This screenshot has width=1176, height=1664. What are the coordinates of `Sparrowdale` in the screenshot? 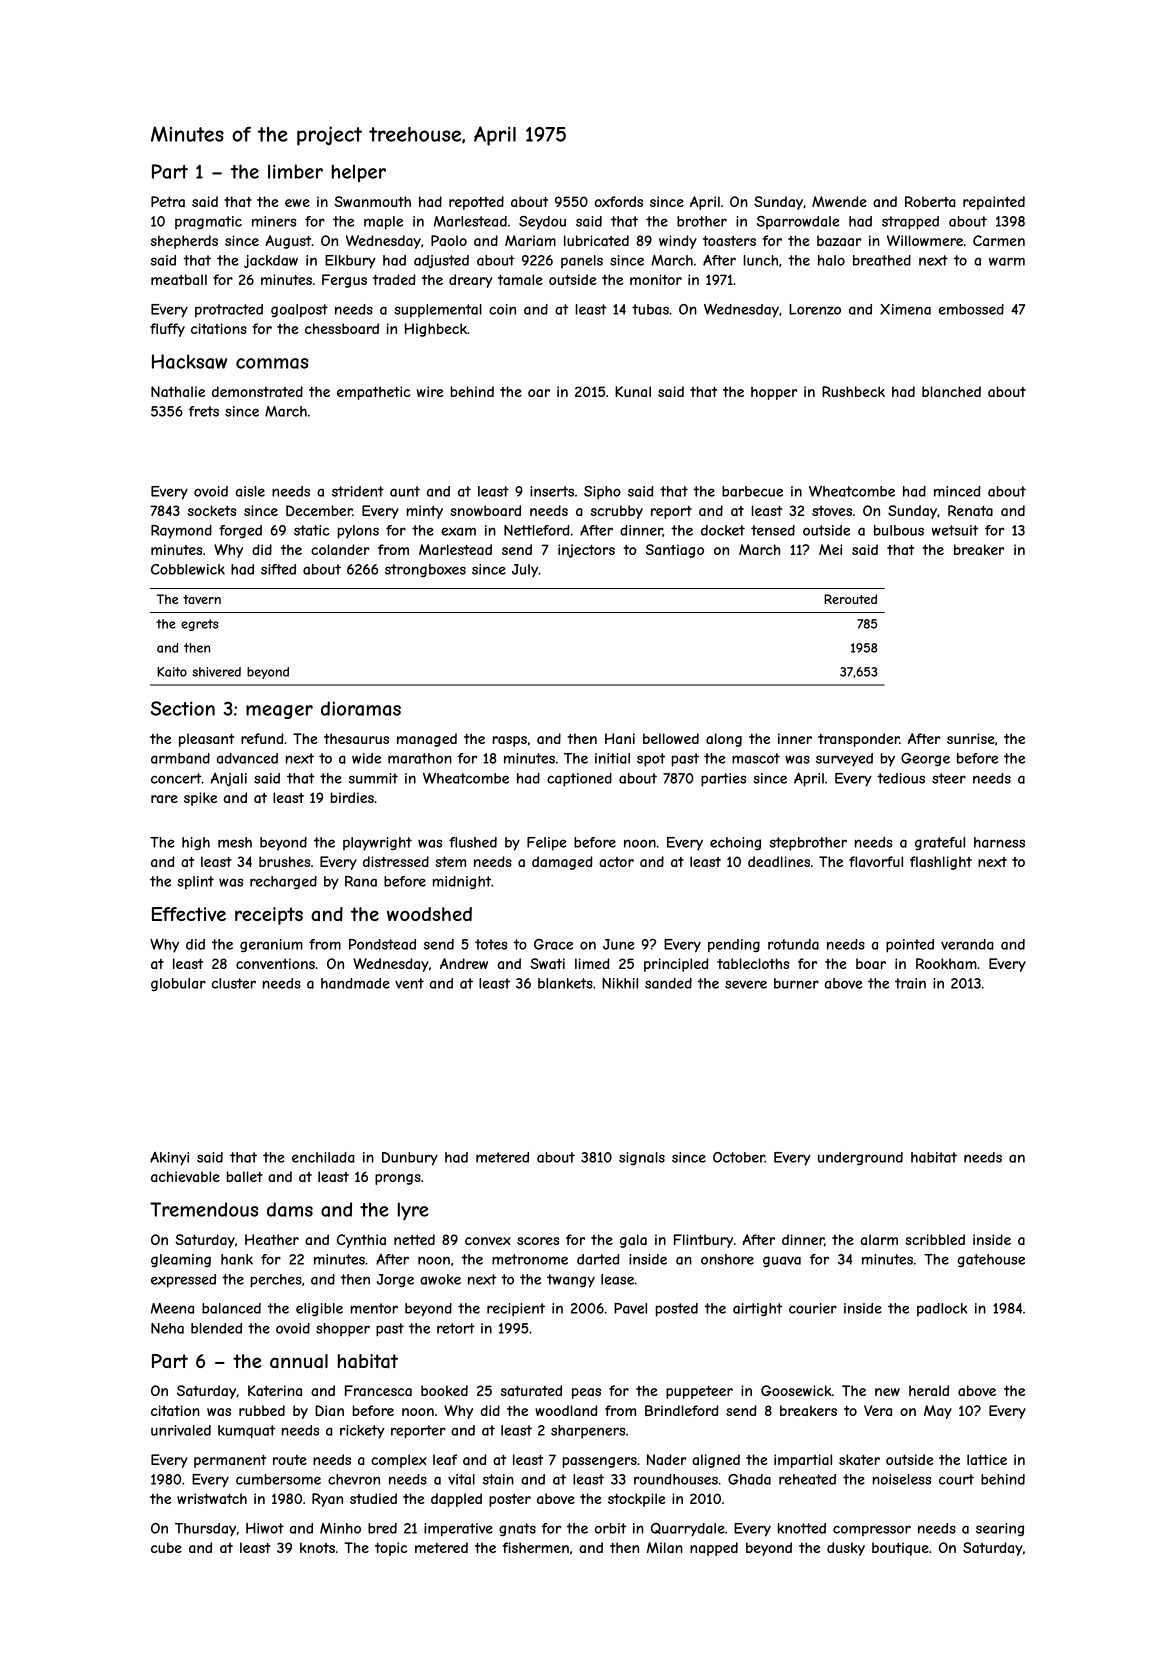 It's located at (798, 222).
